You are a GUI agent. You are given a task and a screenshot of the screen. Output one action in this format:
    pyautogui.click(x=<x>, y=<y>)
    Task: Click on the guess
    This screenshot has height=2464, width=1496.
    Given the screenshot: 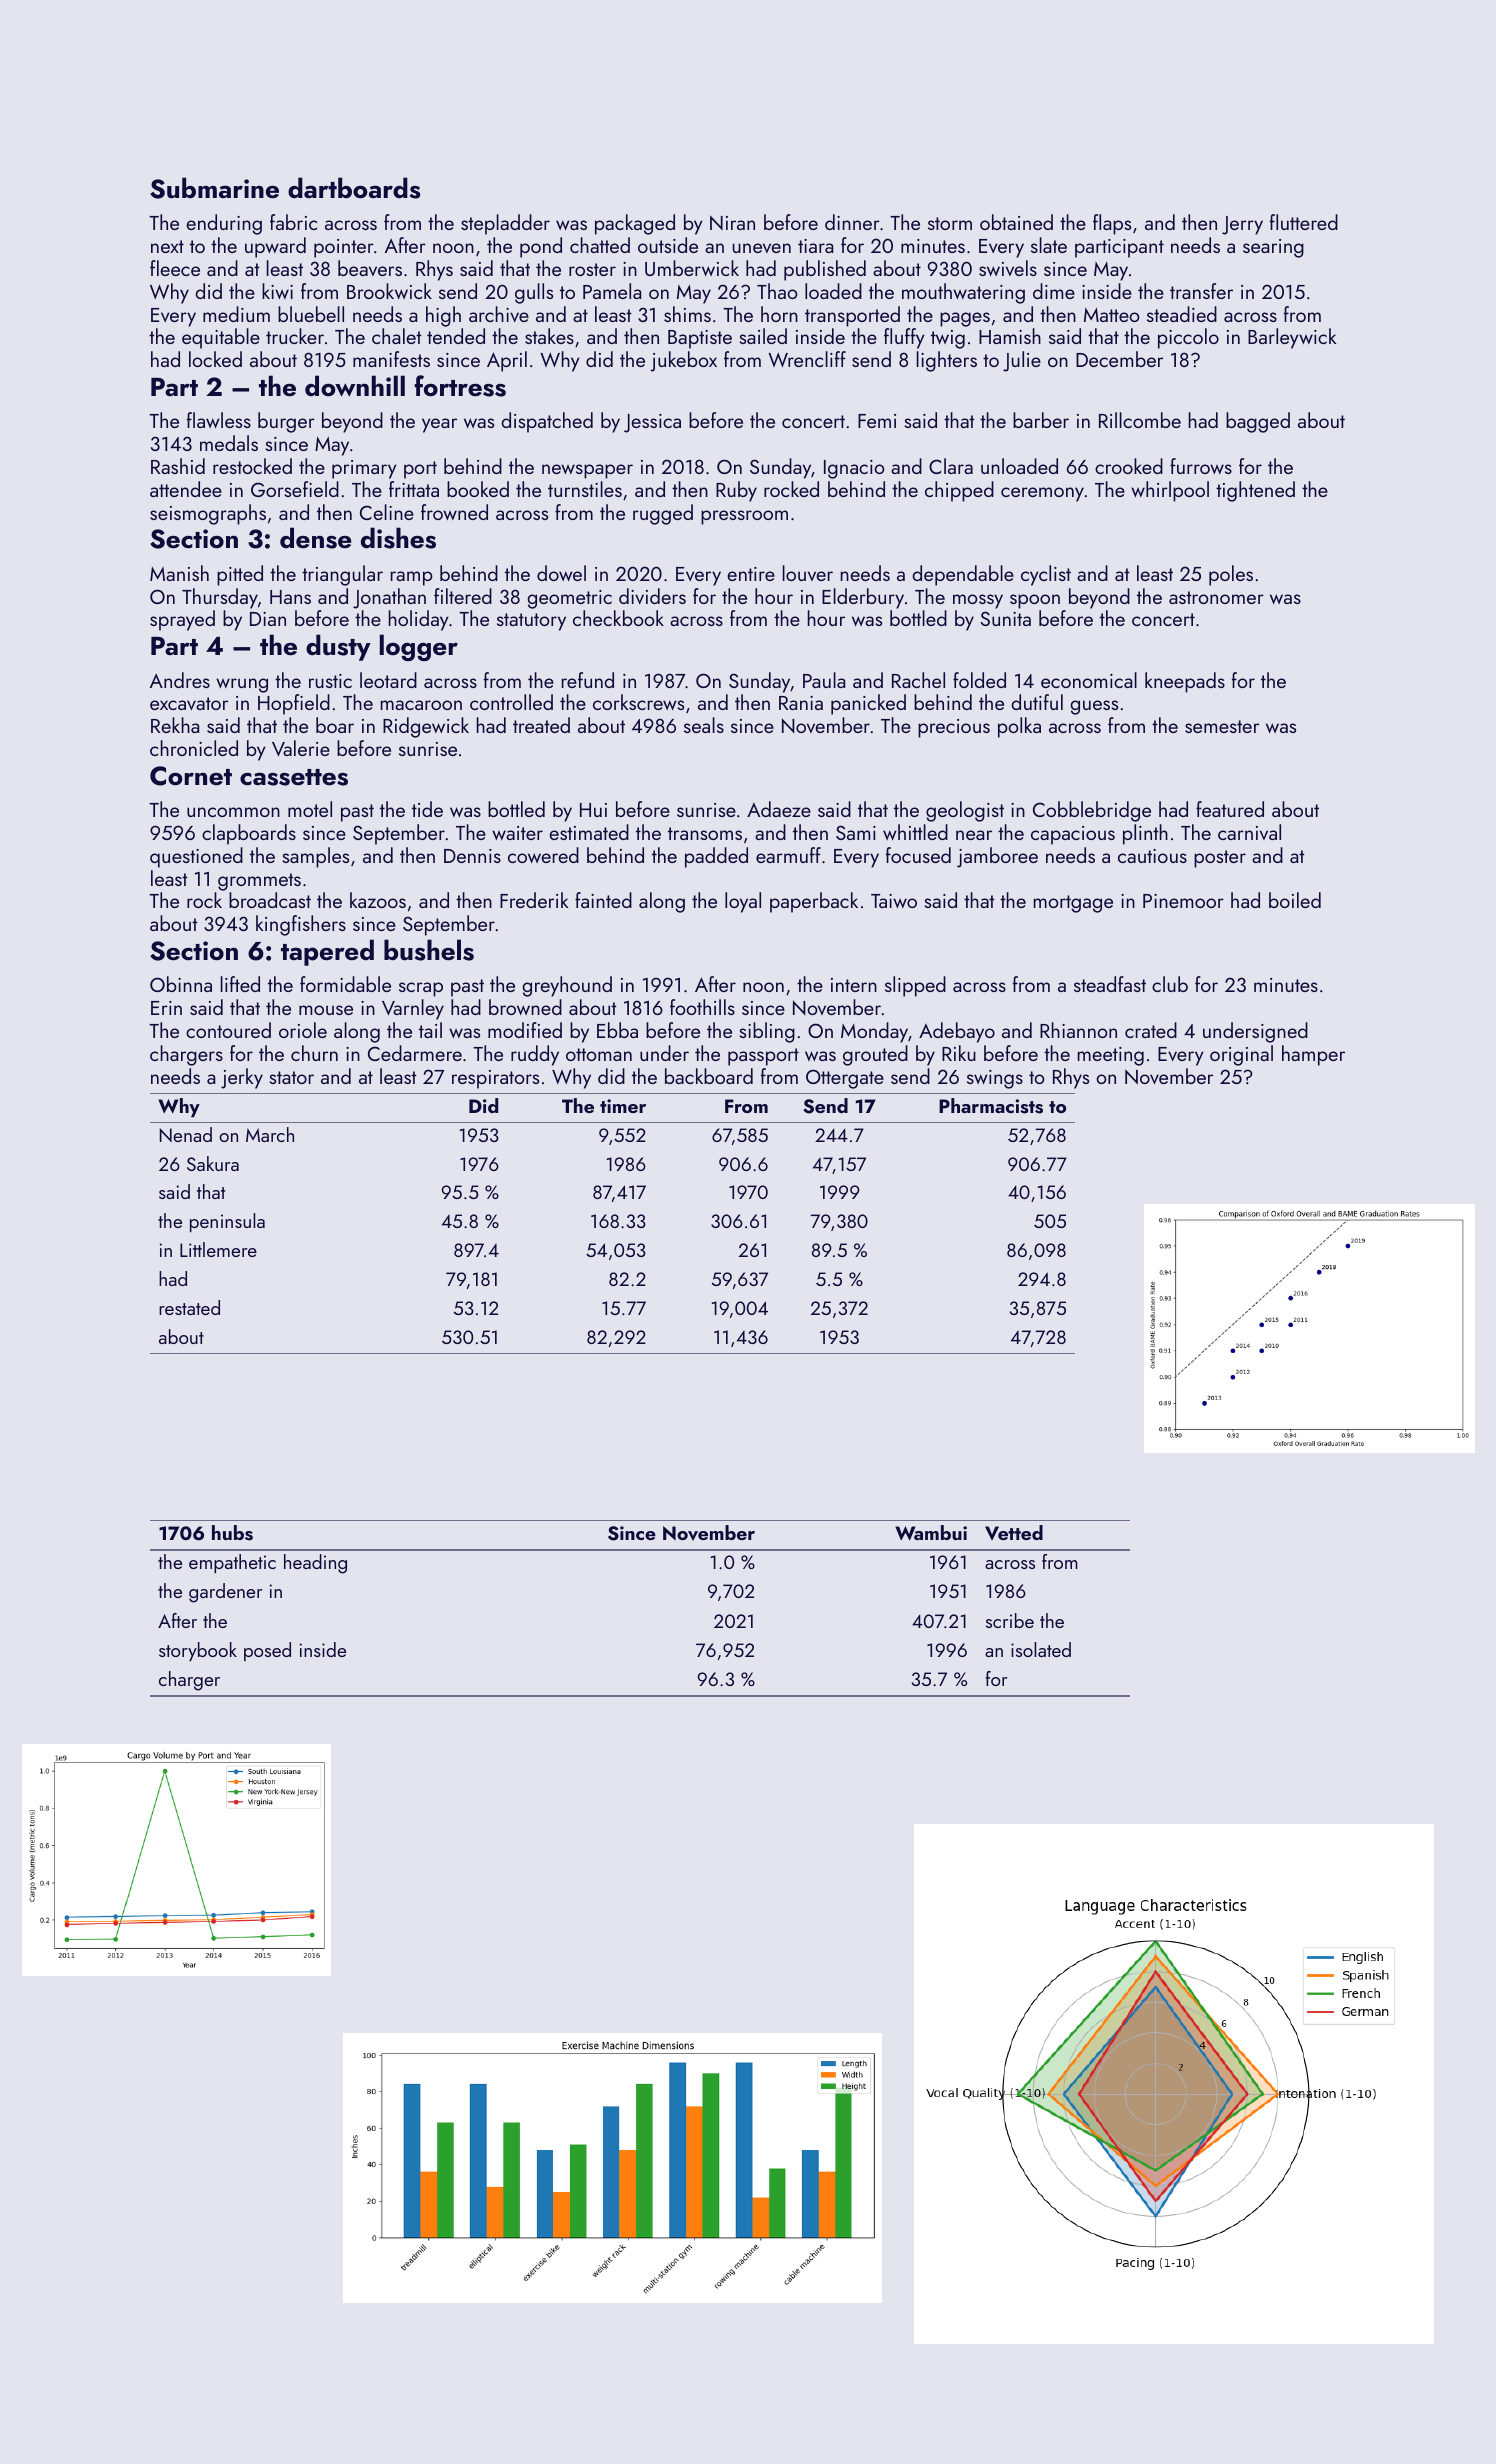 What is the action you would take?
    pyautogui.click(x=1094, y=707)
